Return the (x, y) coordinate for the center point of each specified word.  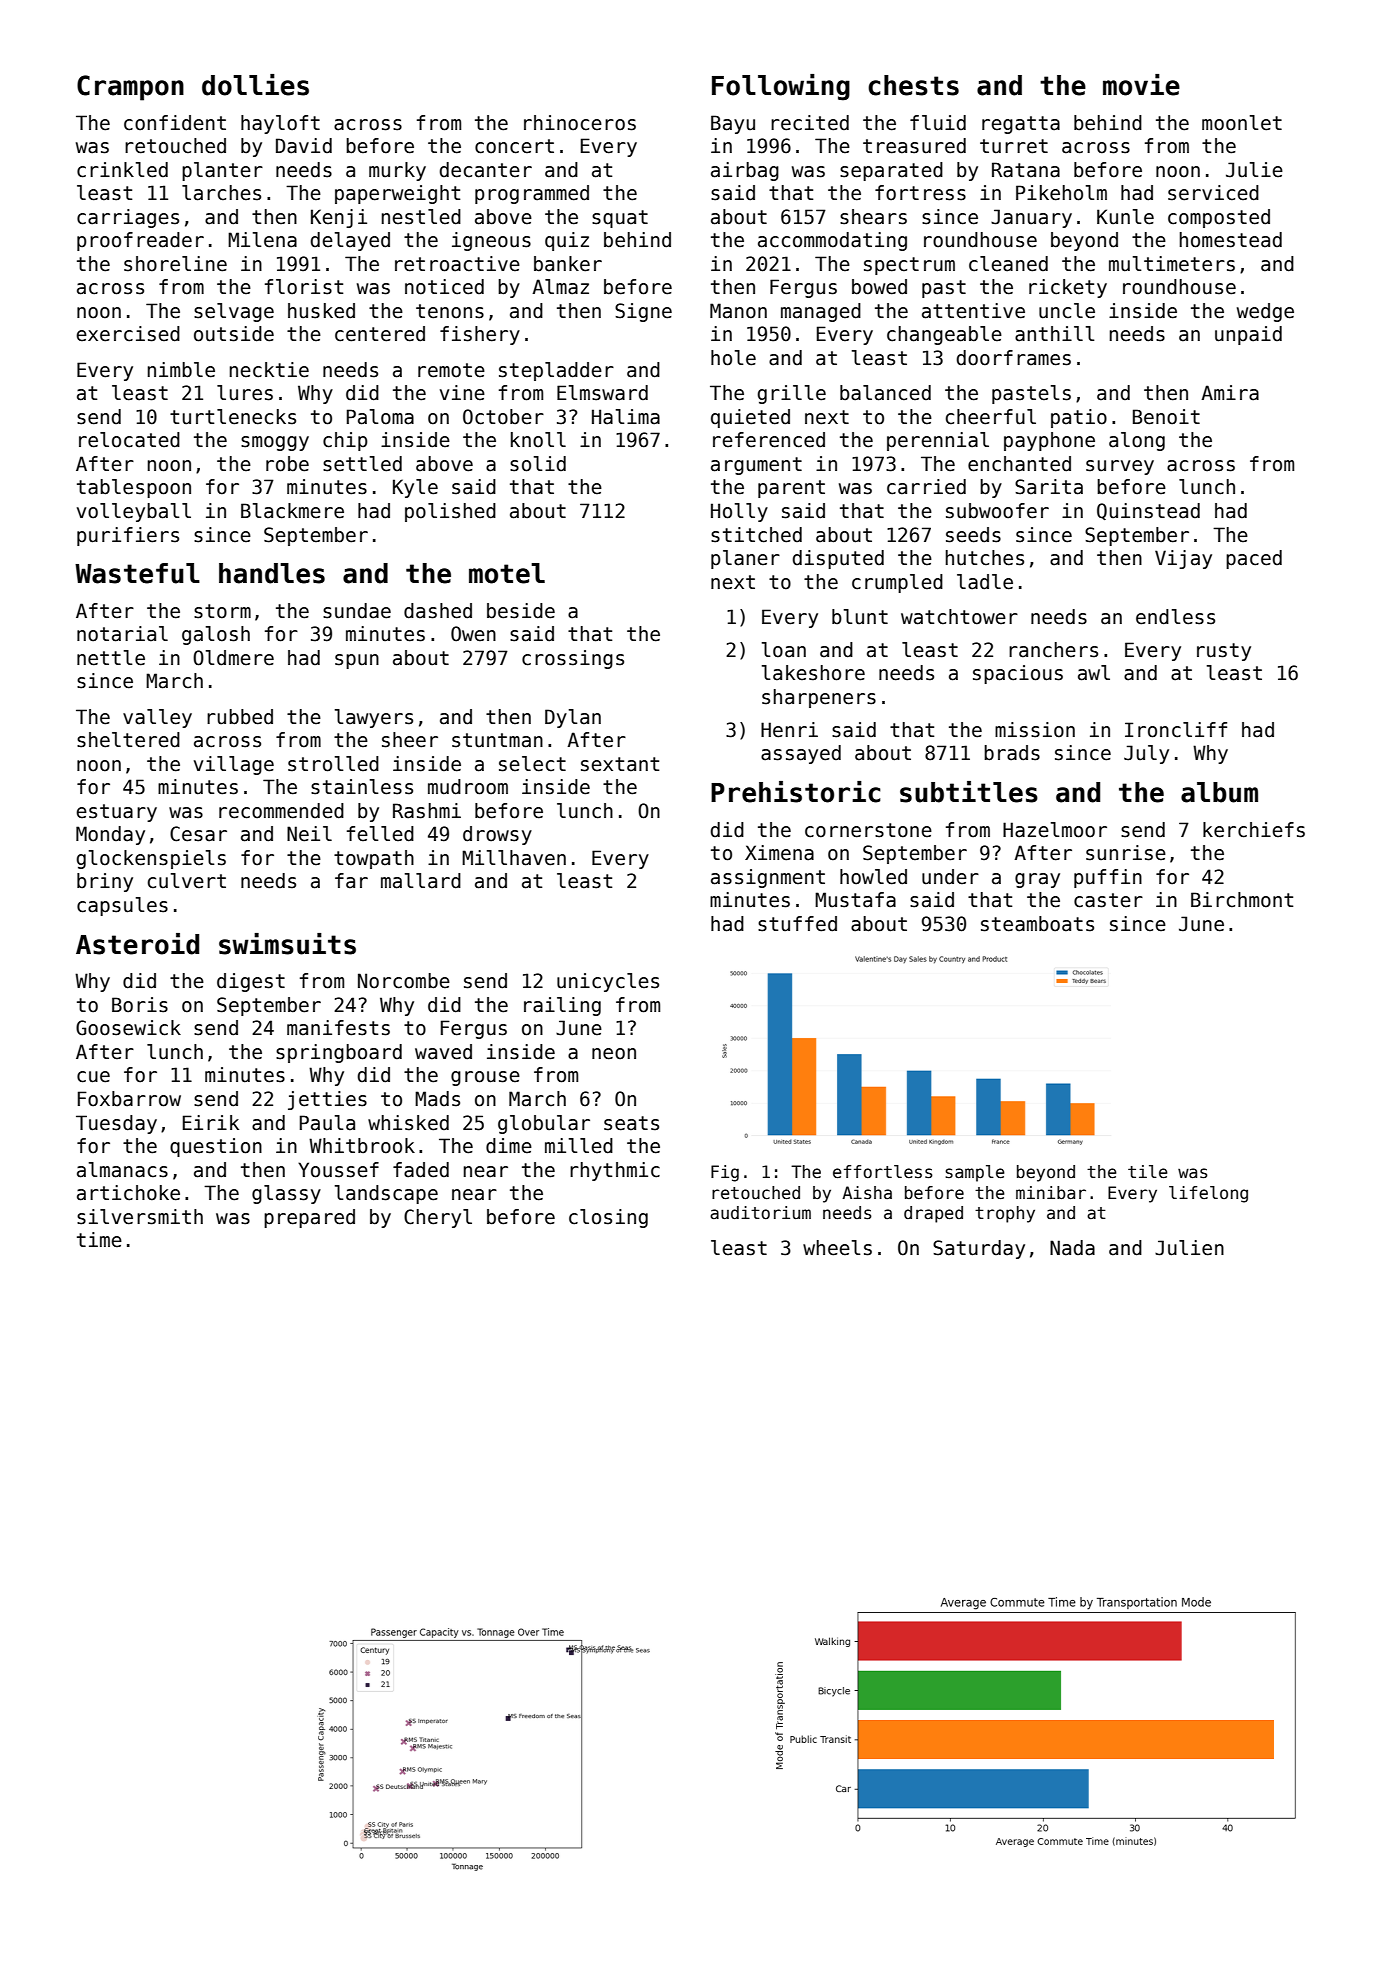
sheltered (128, 740)
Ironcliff (1176, 730)
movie (1141, 85)
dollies (255, 85)
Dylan (573, 718)
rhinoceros (580, 123)
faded (421, 1170)
